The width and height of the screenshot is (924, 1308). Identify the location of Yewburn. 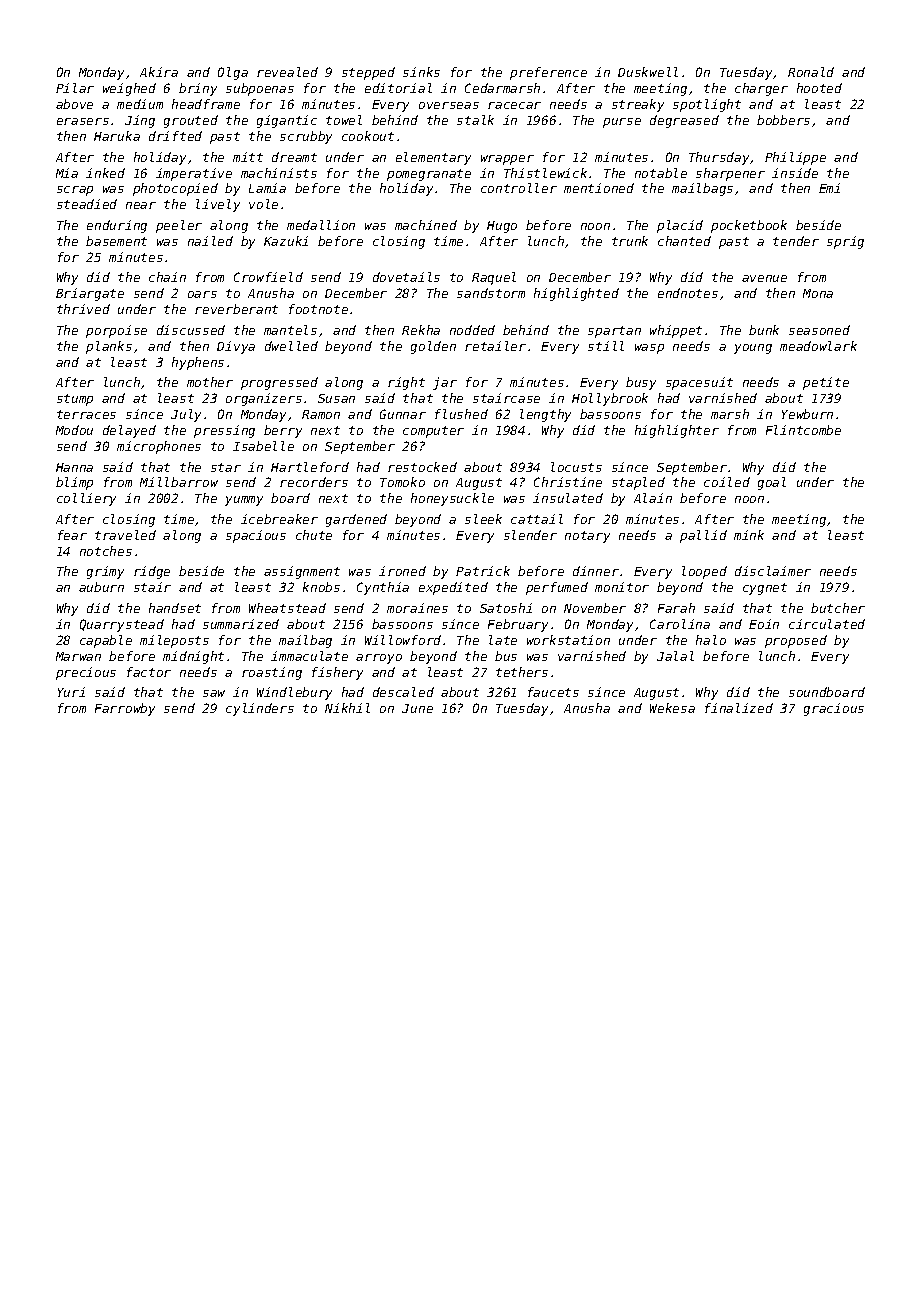
(807, 414).
